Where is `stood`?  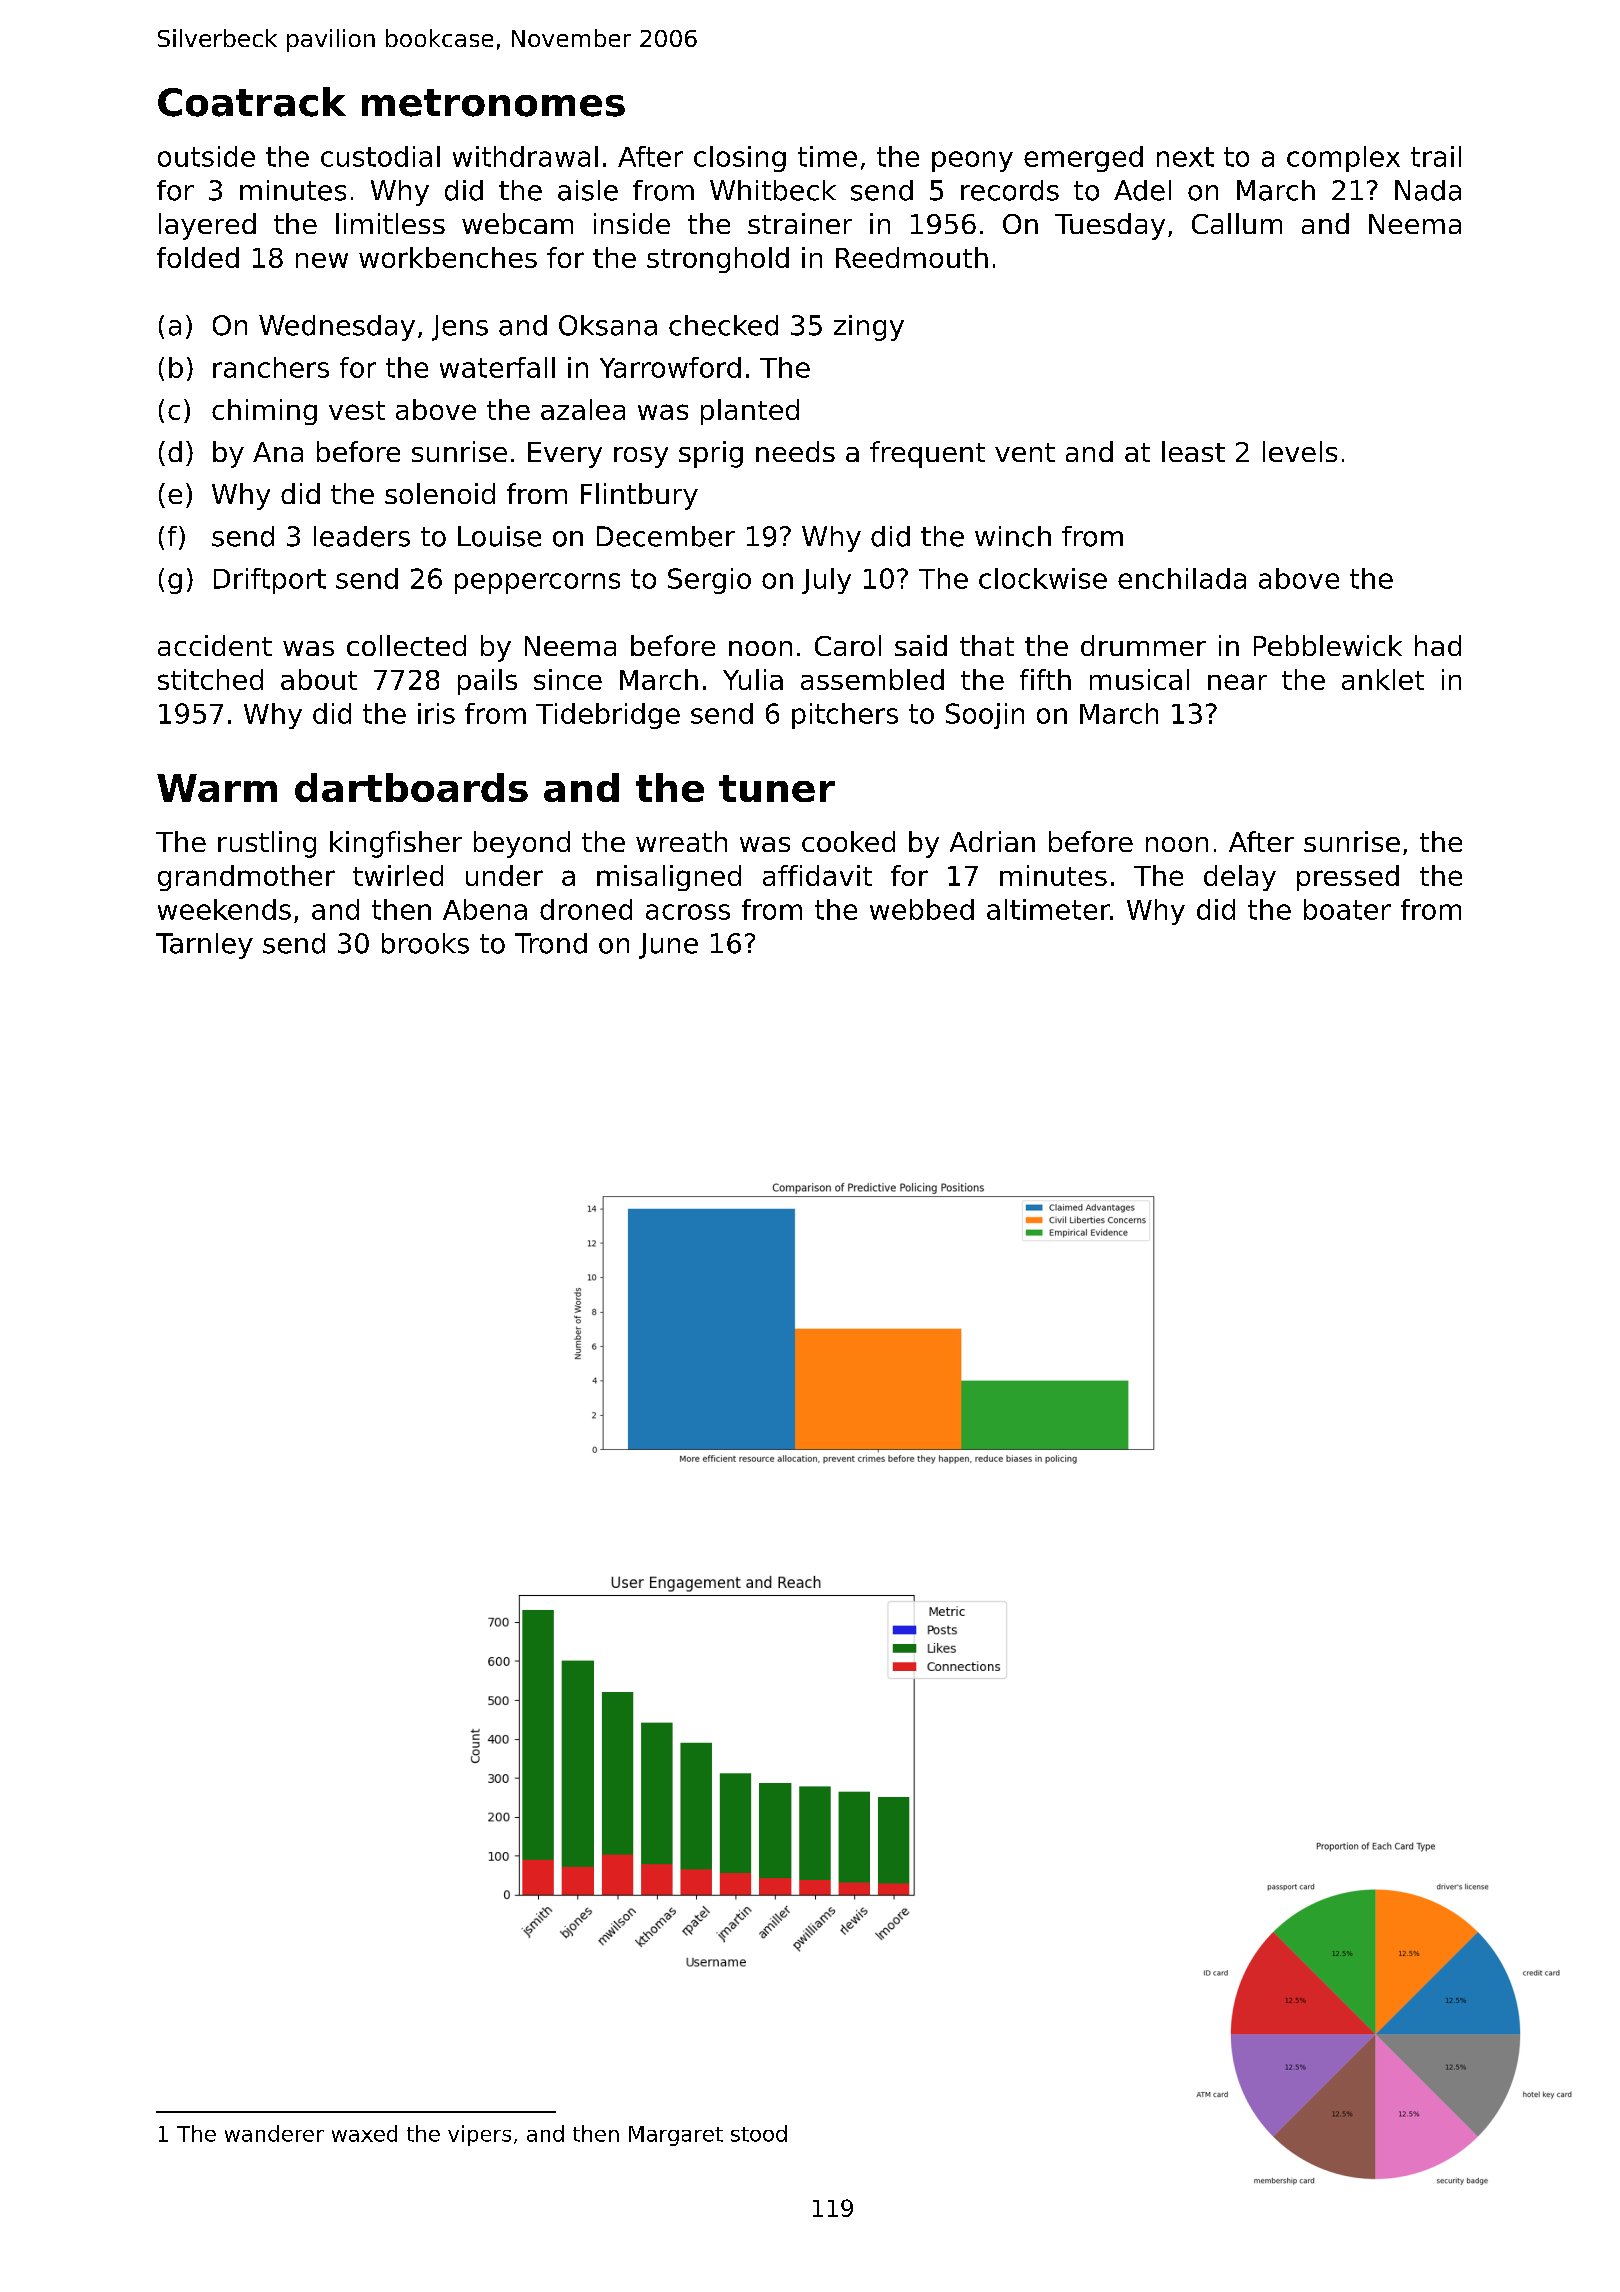 stood is located at coordinates (759, 2133).
